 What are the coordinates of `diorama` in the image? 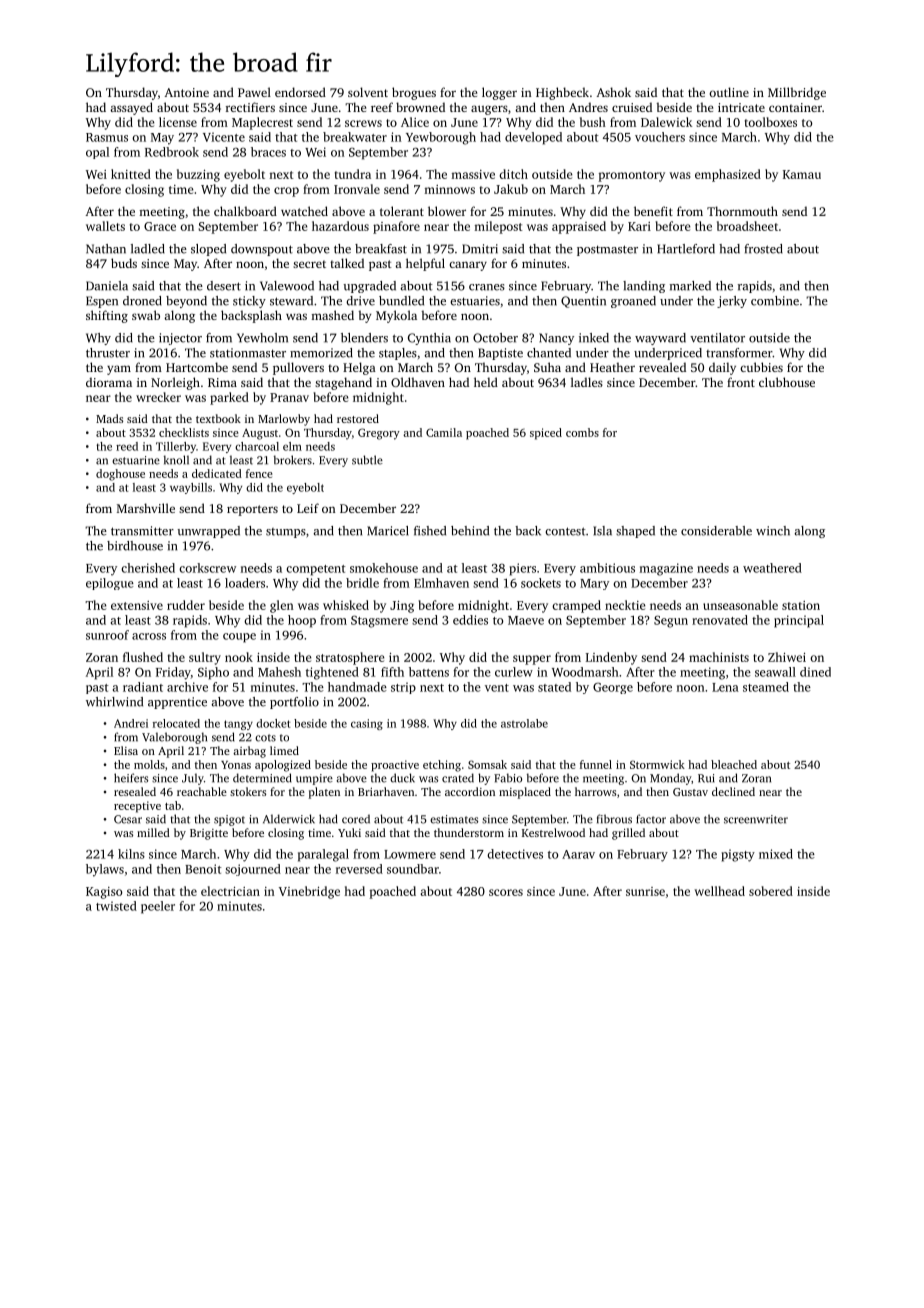 It's located at (109, 382).
